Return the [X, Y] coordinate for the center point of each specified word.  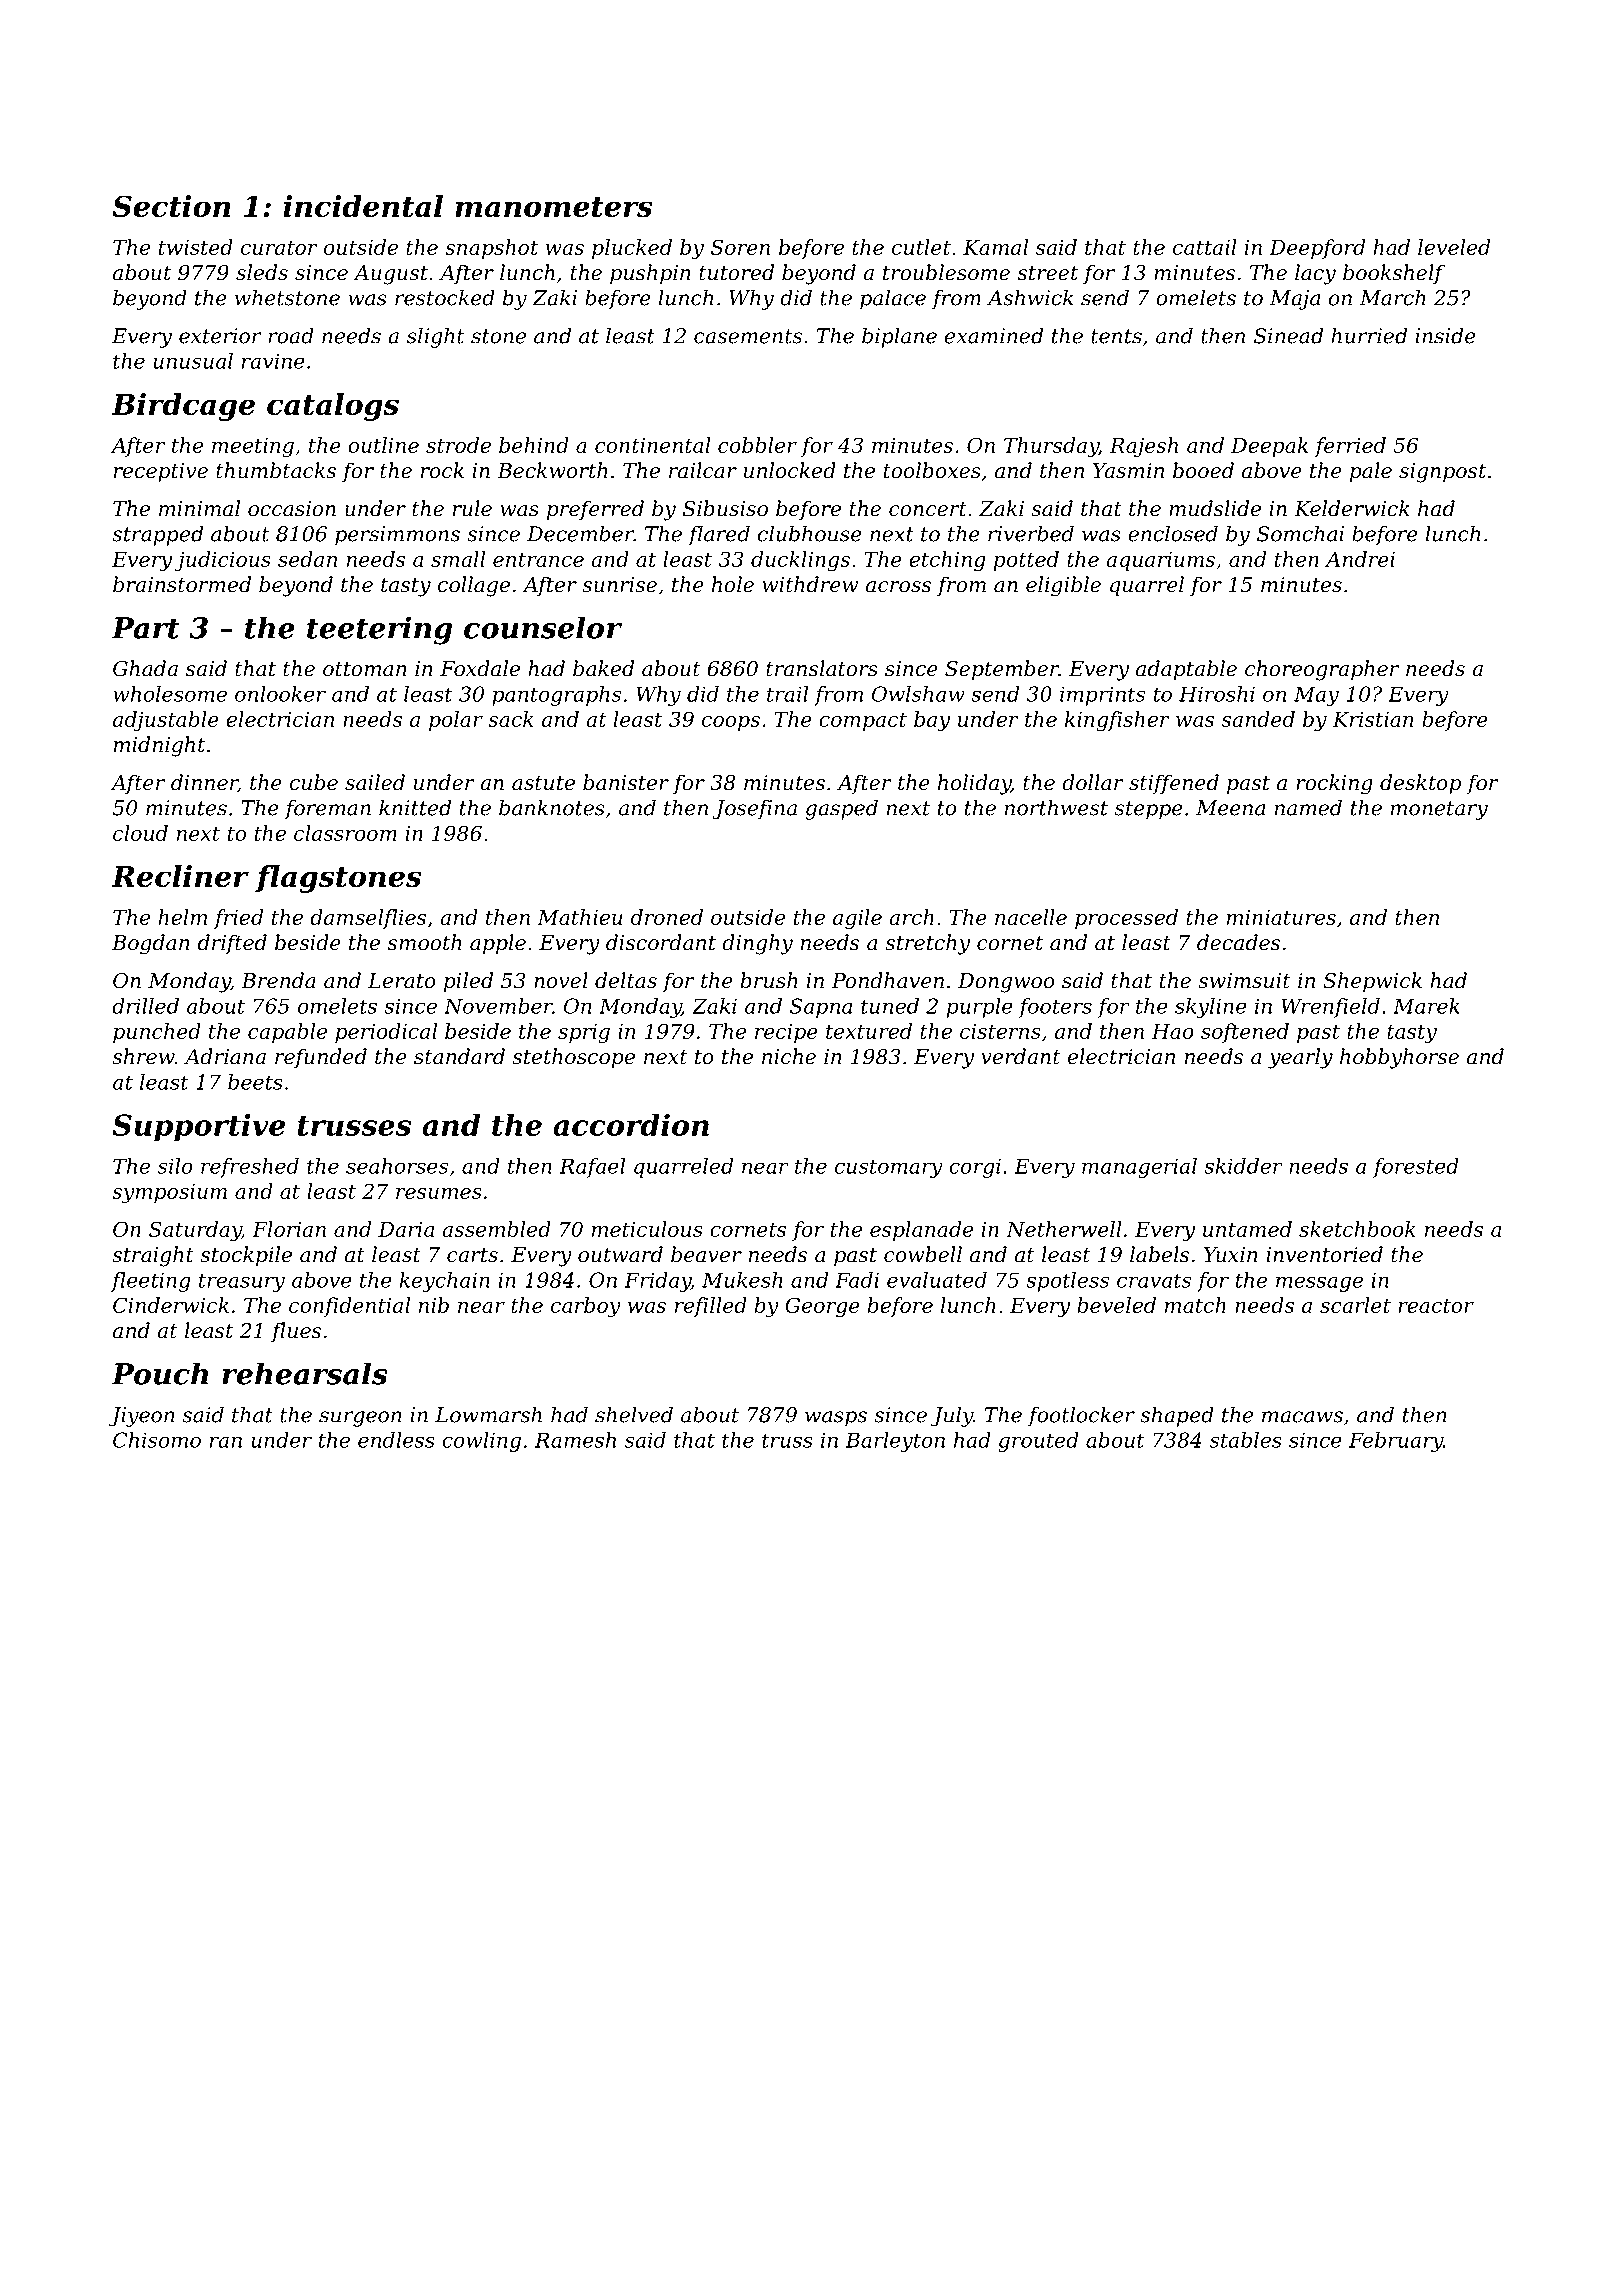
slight [435, 337]
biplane [899, 337]
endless [396, 1440]
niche [789, 1056]
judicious [223, 561]
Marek [1426, 1006]
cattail [1205, 247]
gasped [841, 809]
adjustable [166, 721]
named [1308, 807]
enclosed [1173, 533]
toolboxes [932, 470]
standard [459, 1056]
